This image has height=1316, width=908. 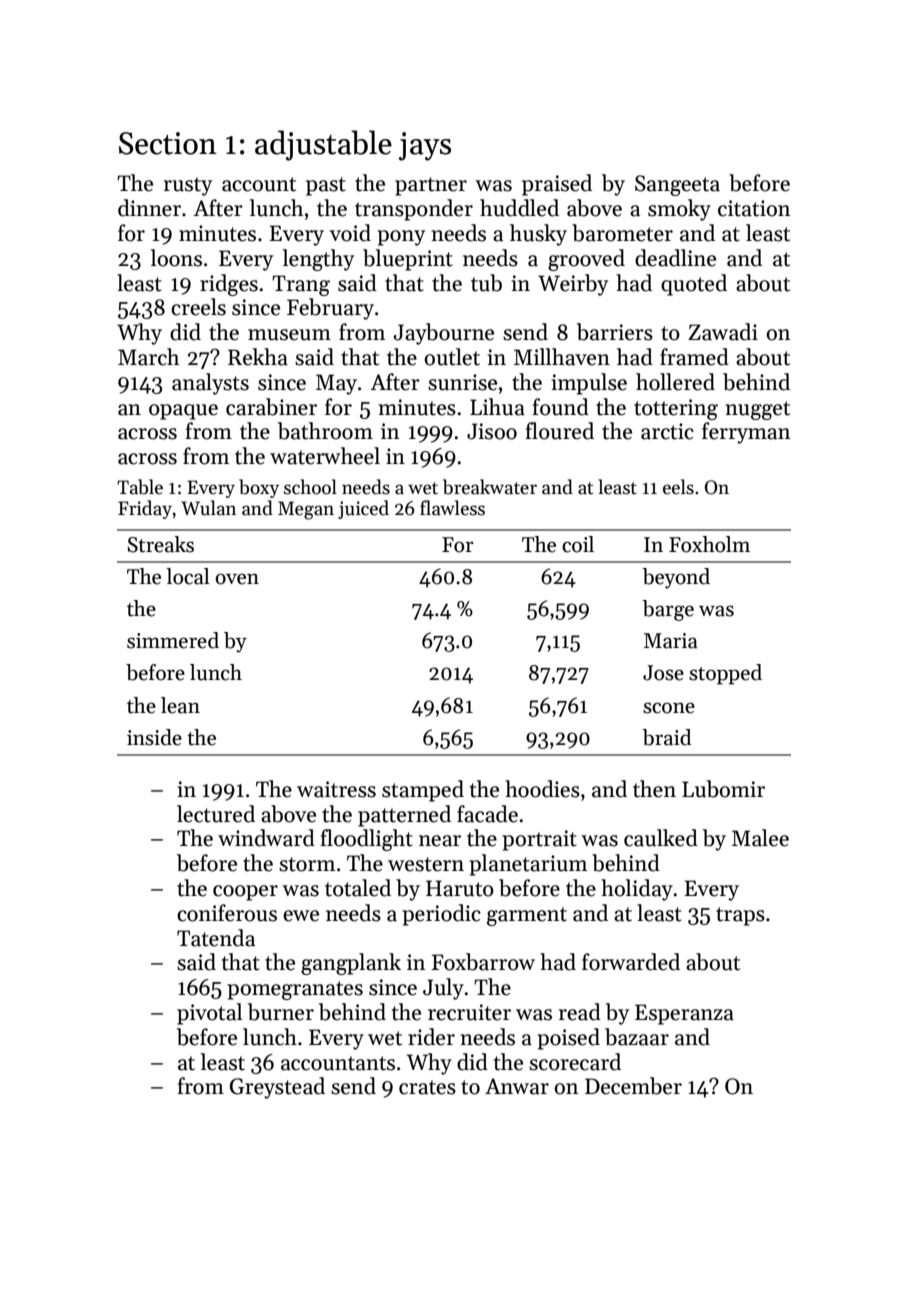 What do you see at coordinates (740, 916) in the image?
I see `traps` at bounding box center [740, 916].
